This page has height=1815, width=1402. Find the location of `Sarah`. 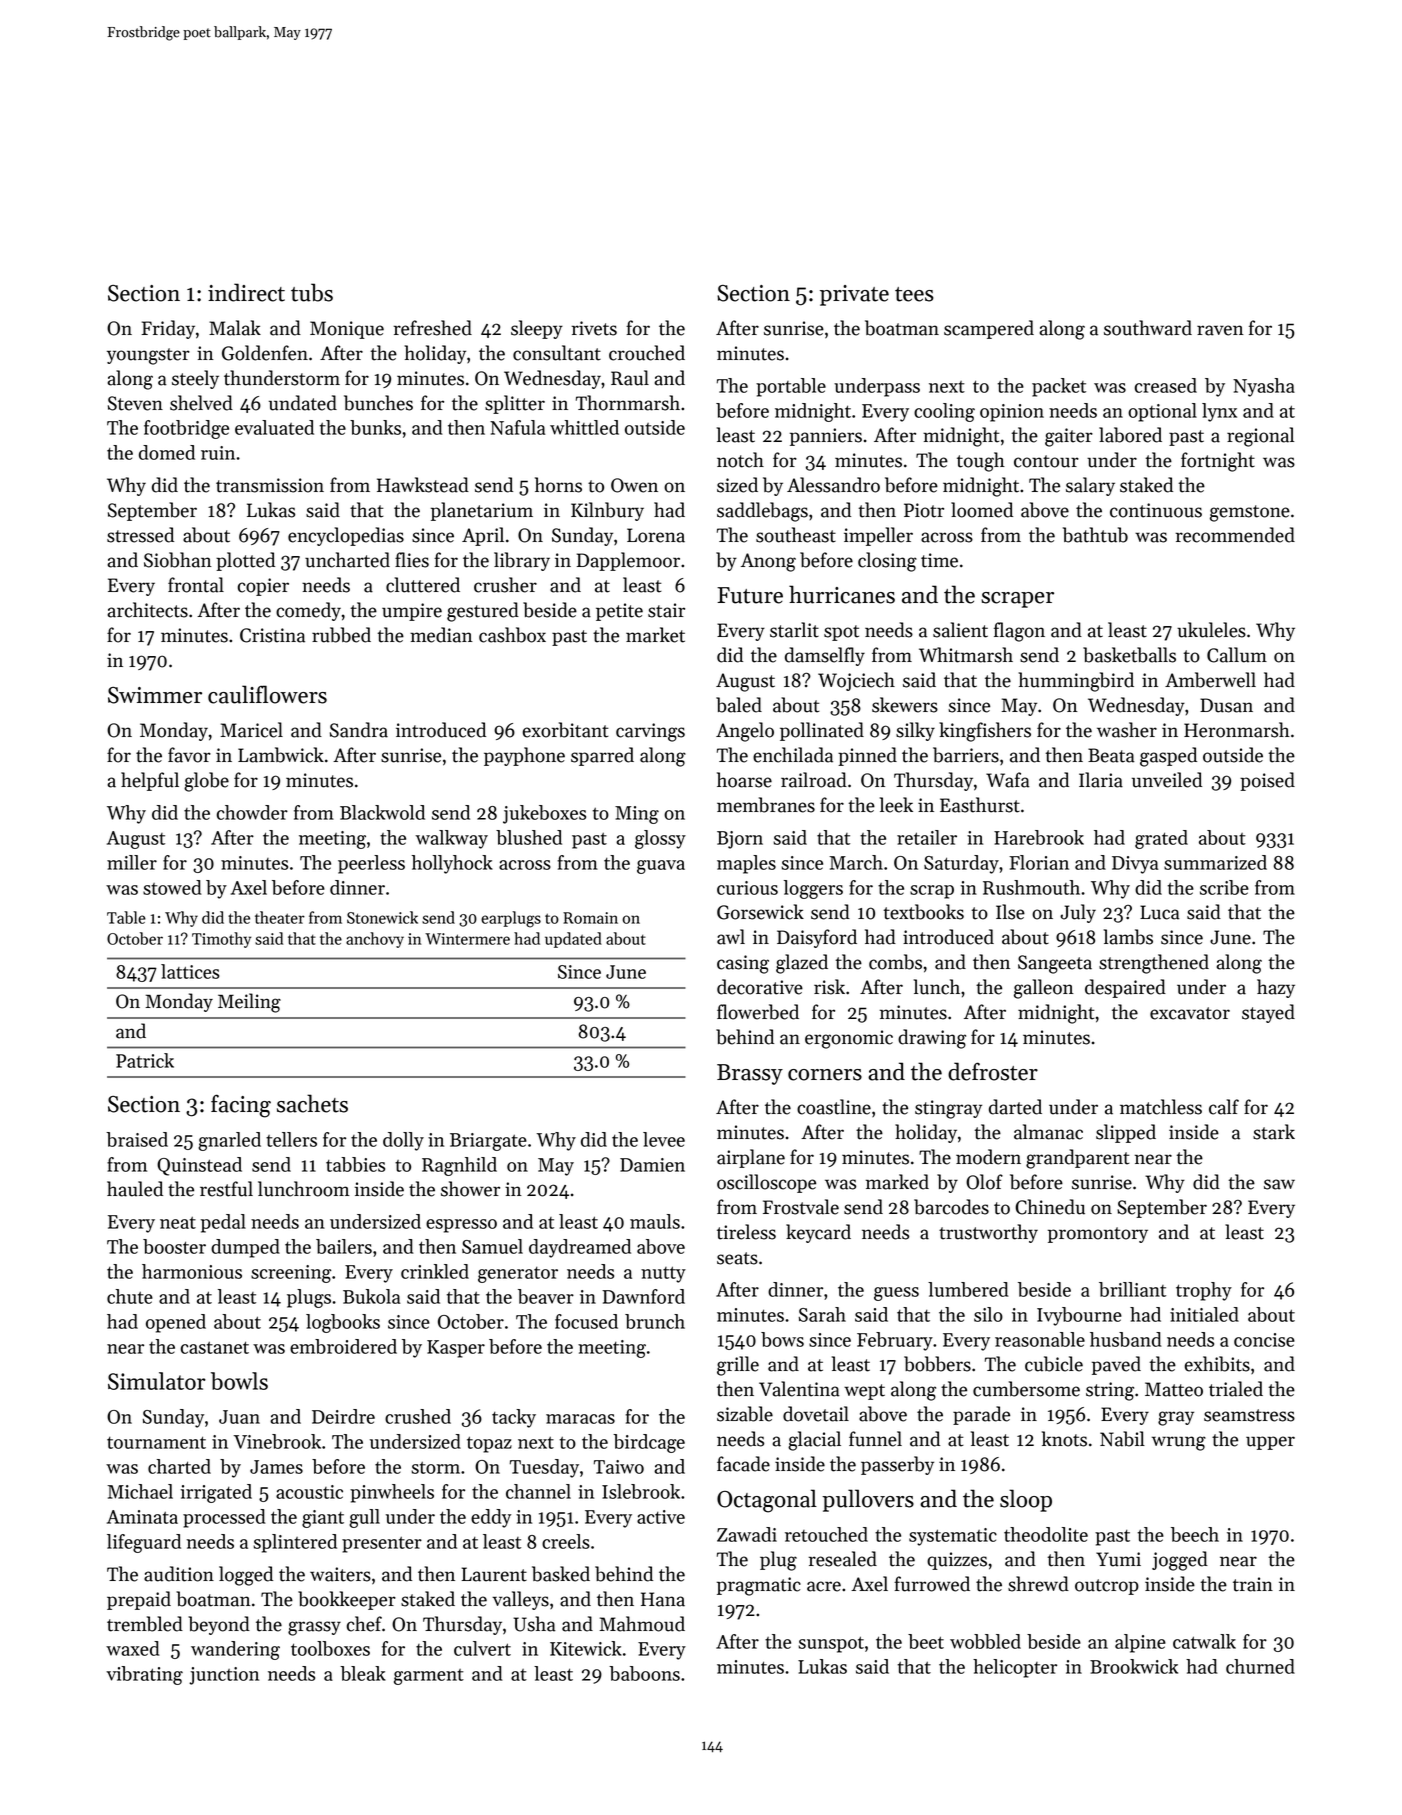

Sarah is located at coordinates (822, 1314).
